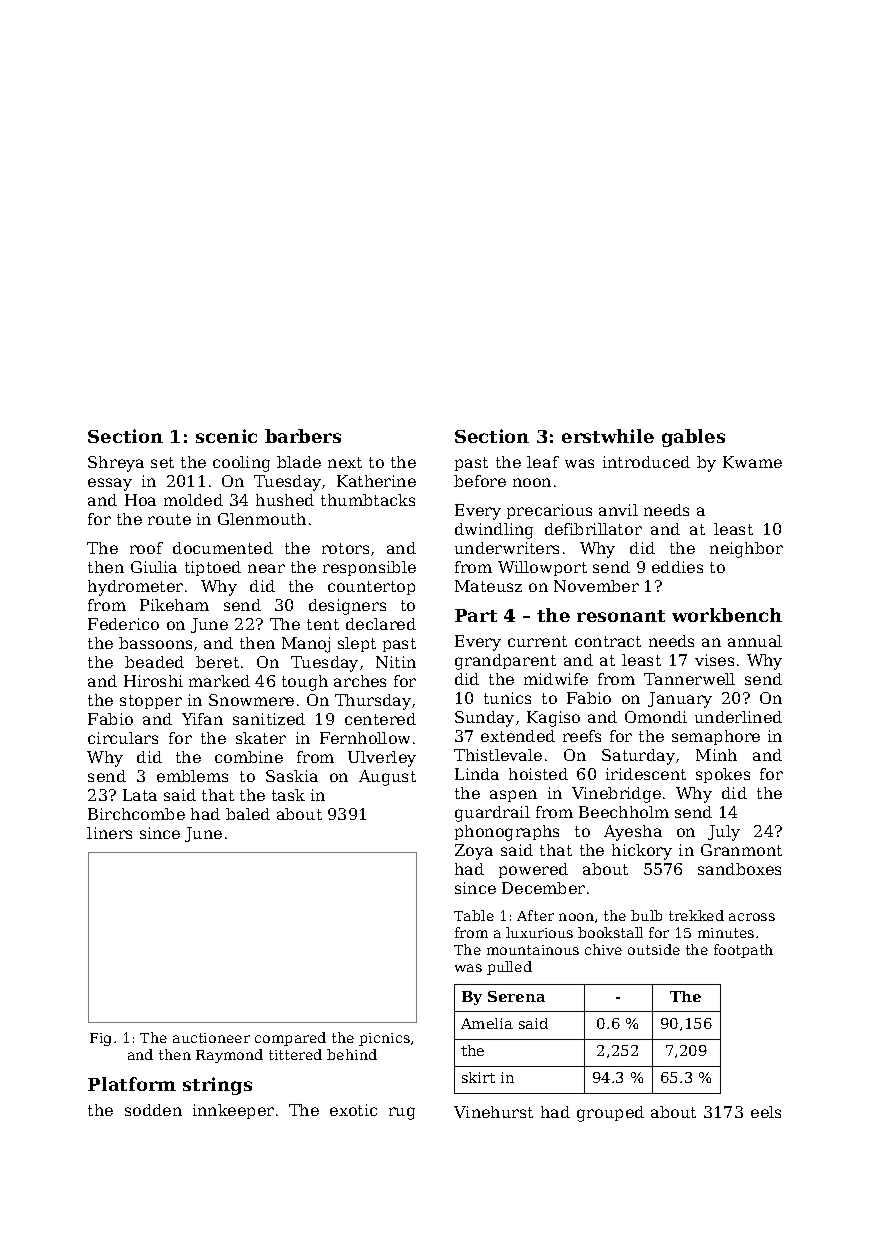 The width and height of the page is (871, 1236). I want to click on annual, so click(755, 641).
